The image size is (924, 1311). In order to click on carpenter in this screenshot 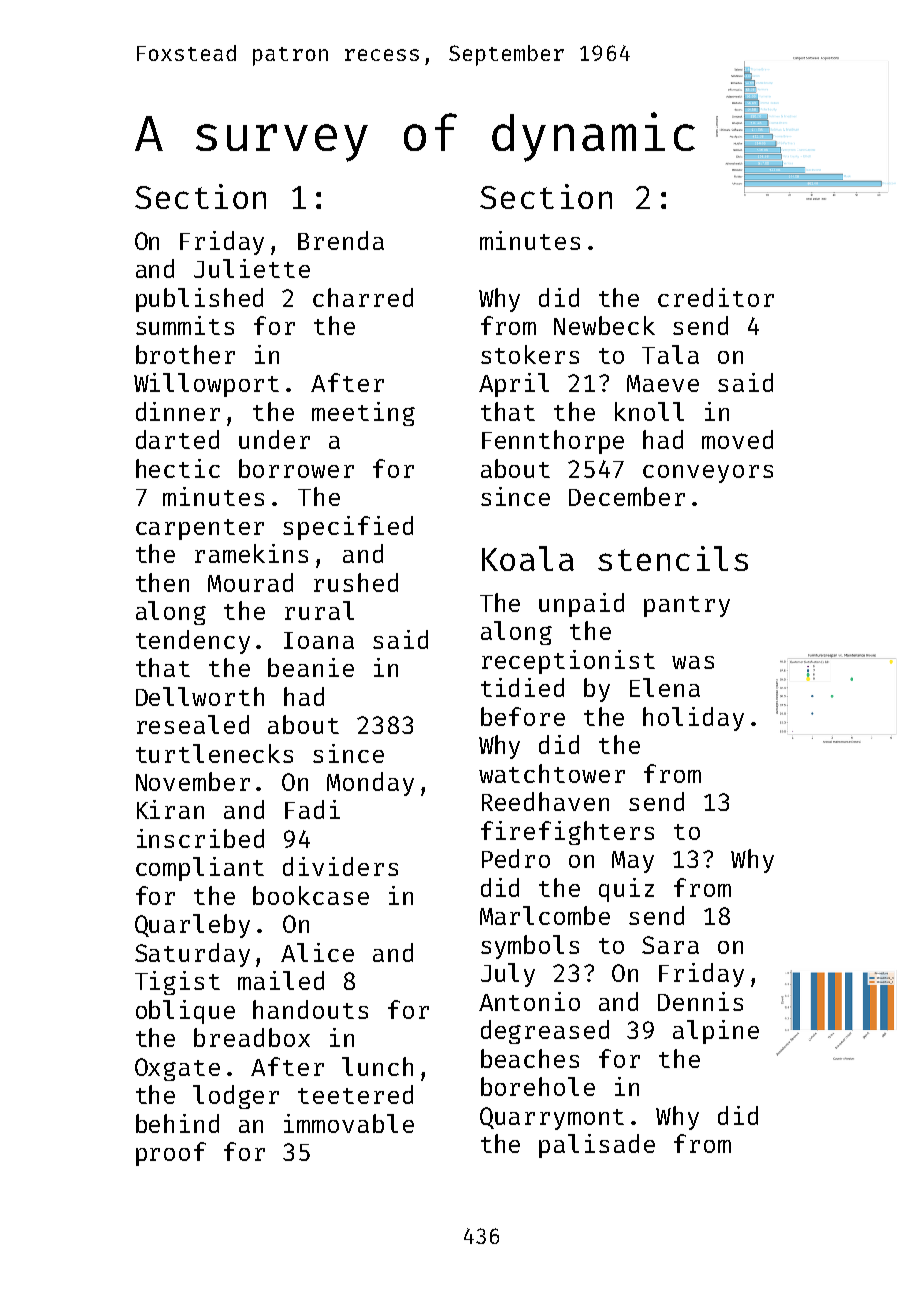, I will do `click(200, 529)`.
